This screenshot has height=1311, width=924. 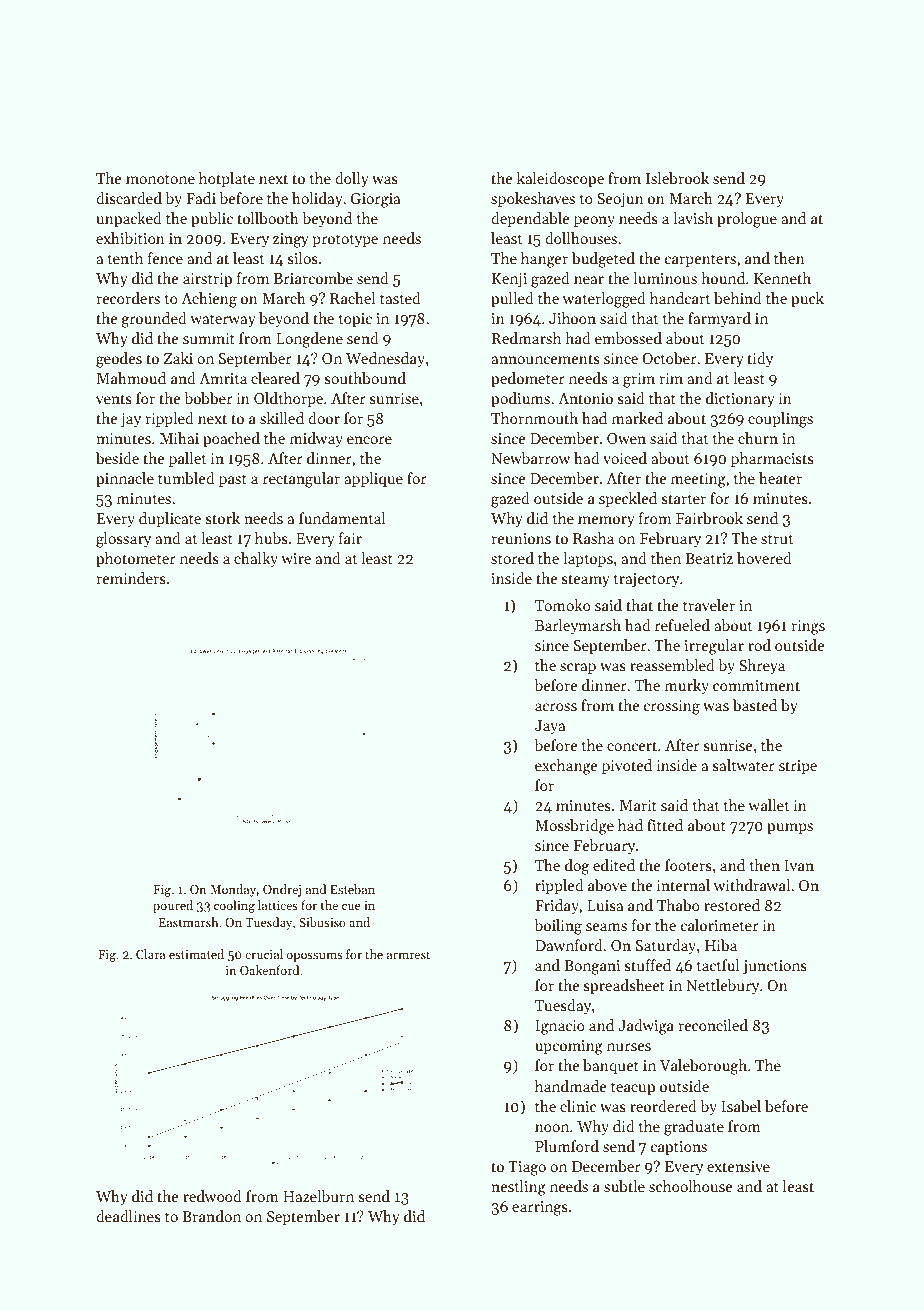 What do you see at coordinates (271, 538) in the screenshot?
I see `hubs` at bounding box center [271, 538].
